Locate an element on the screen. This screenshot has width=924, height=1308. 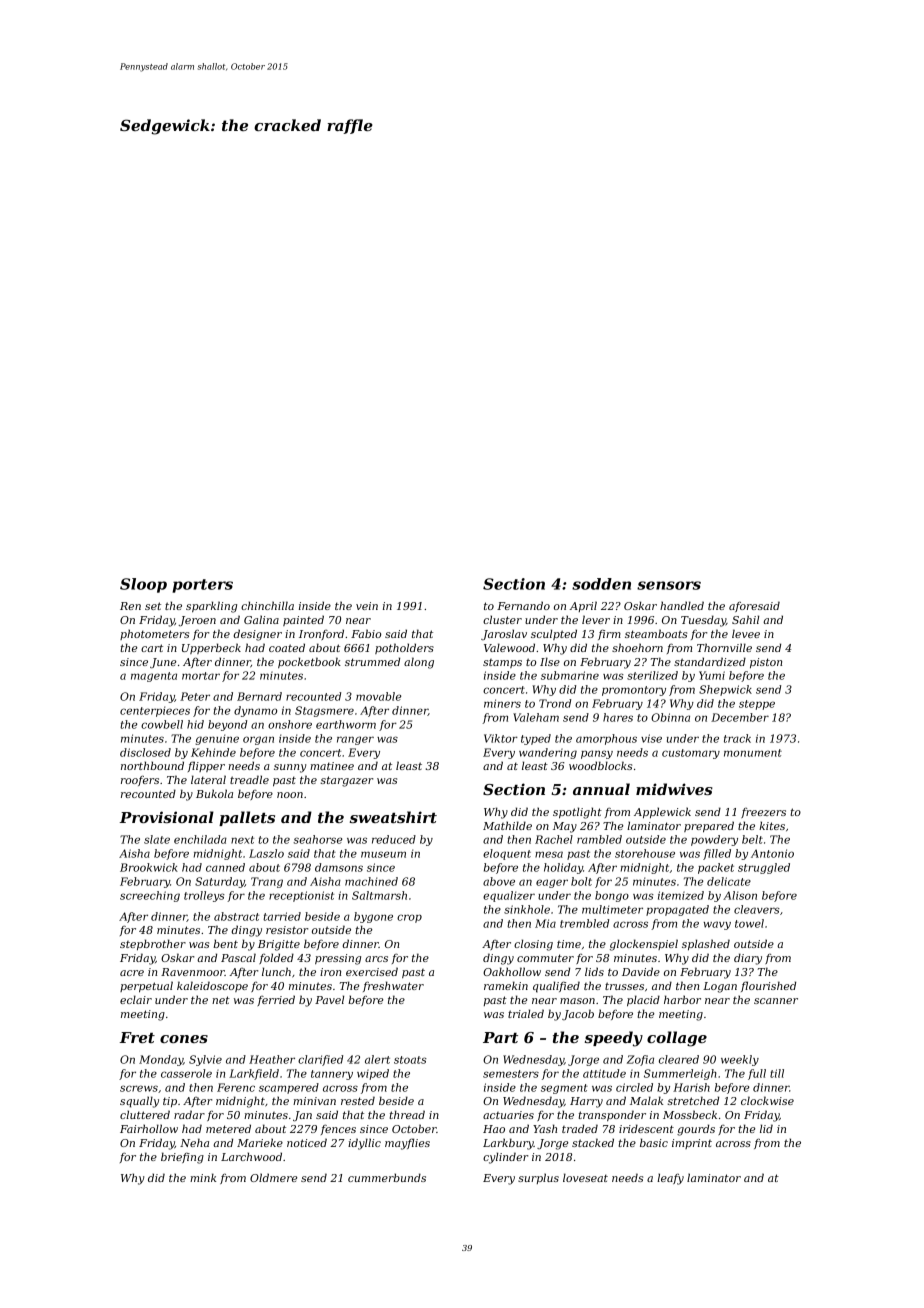
stepbrother is located at coordinates (153, 944).
